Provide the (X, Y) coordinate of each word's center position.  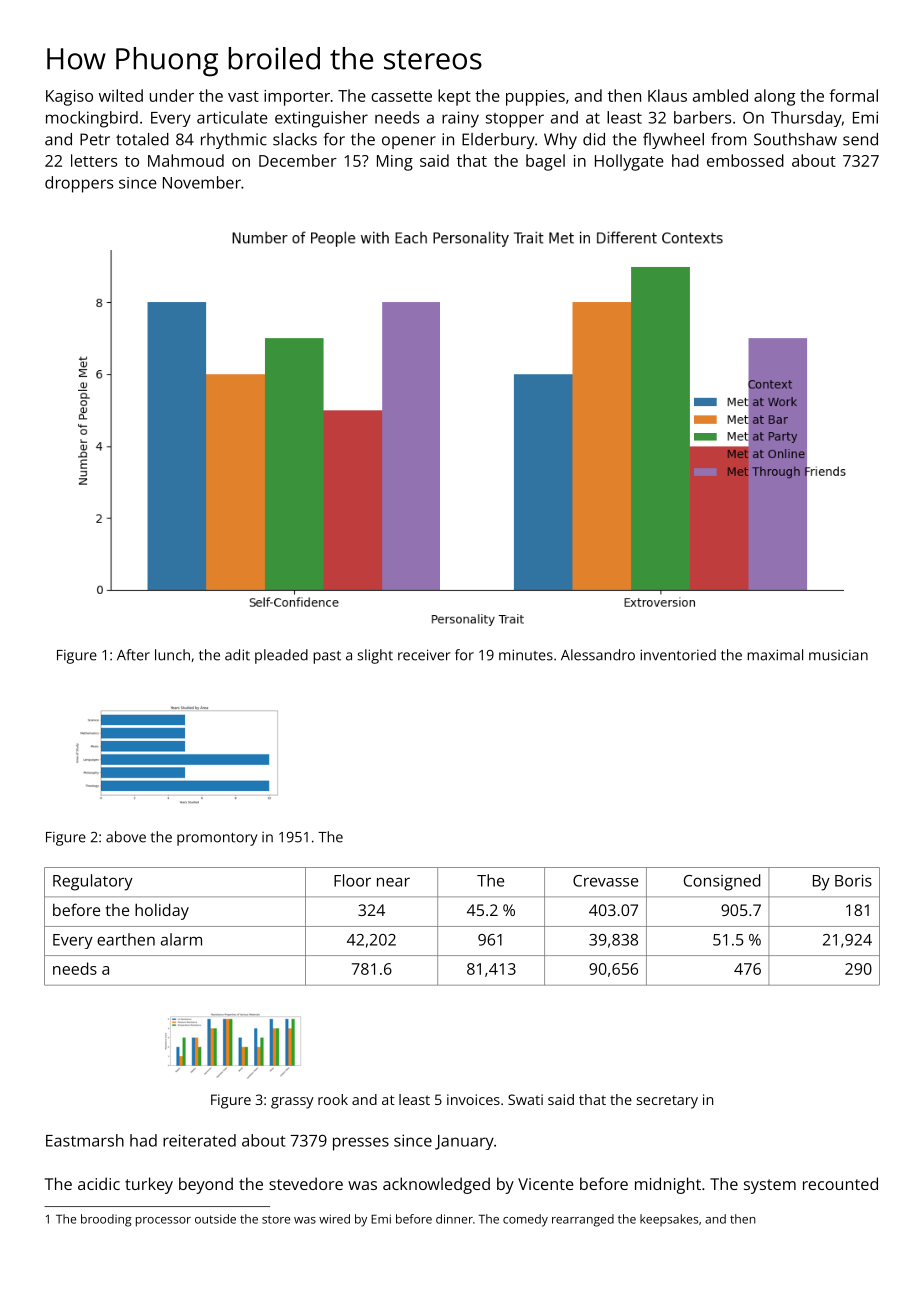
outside (215, 1219)
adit (237, 655)
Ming (395, 163)
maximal (775, 655)
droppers (79, 184)
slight (375, 656)
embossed (745, 160)
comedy (525, 1220)
